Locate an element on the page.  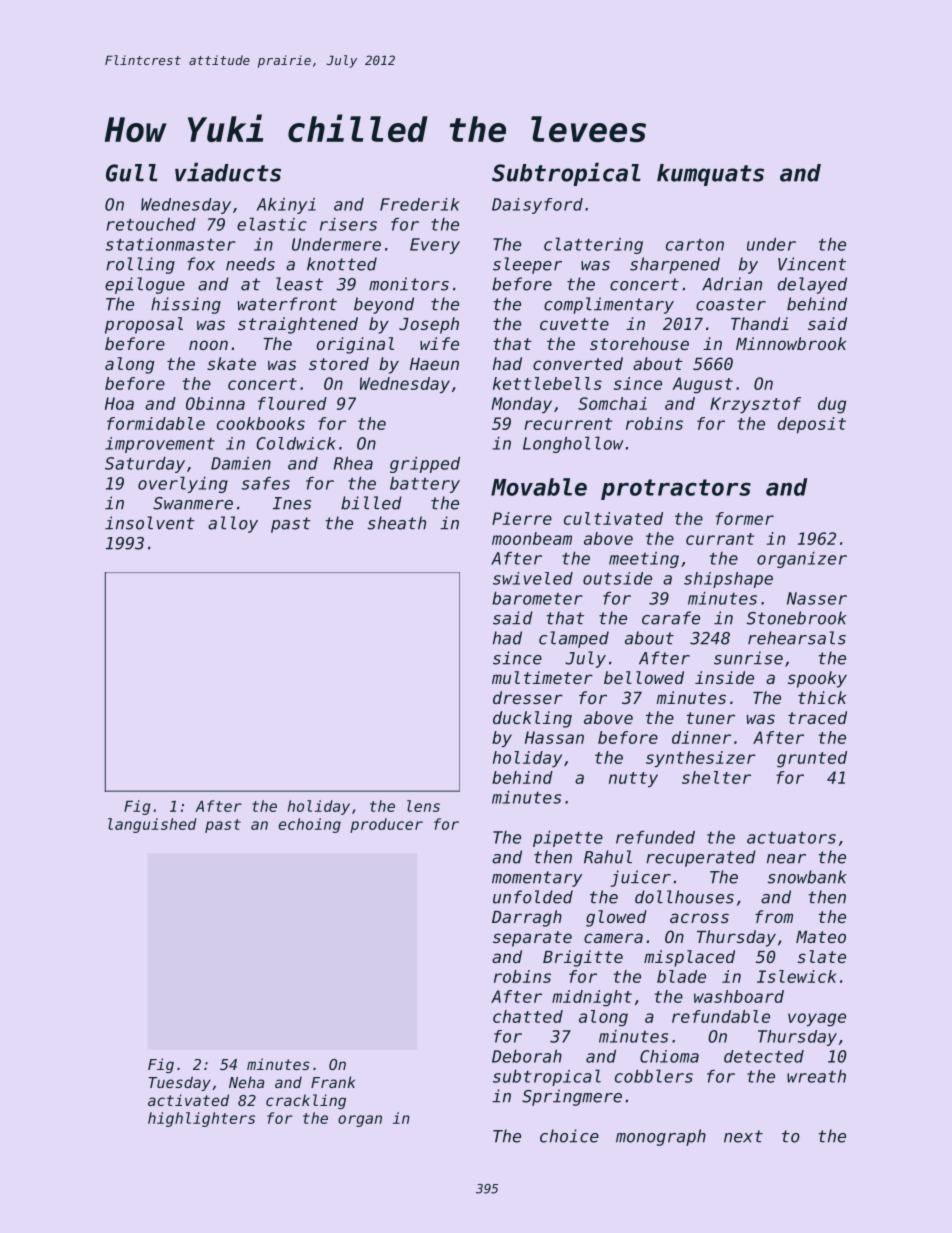
rehearsals is located at coordinates (797, 638).
